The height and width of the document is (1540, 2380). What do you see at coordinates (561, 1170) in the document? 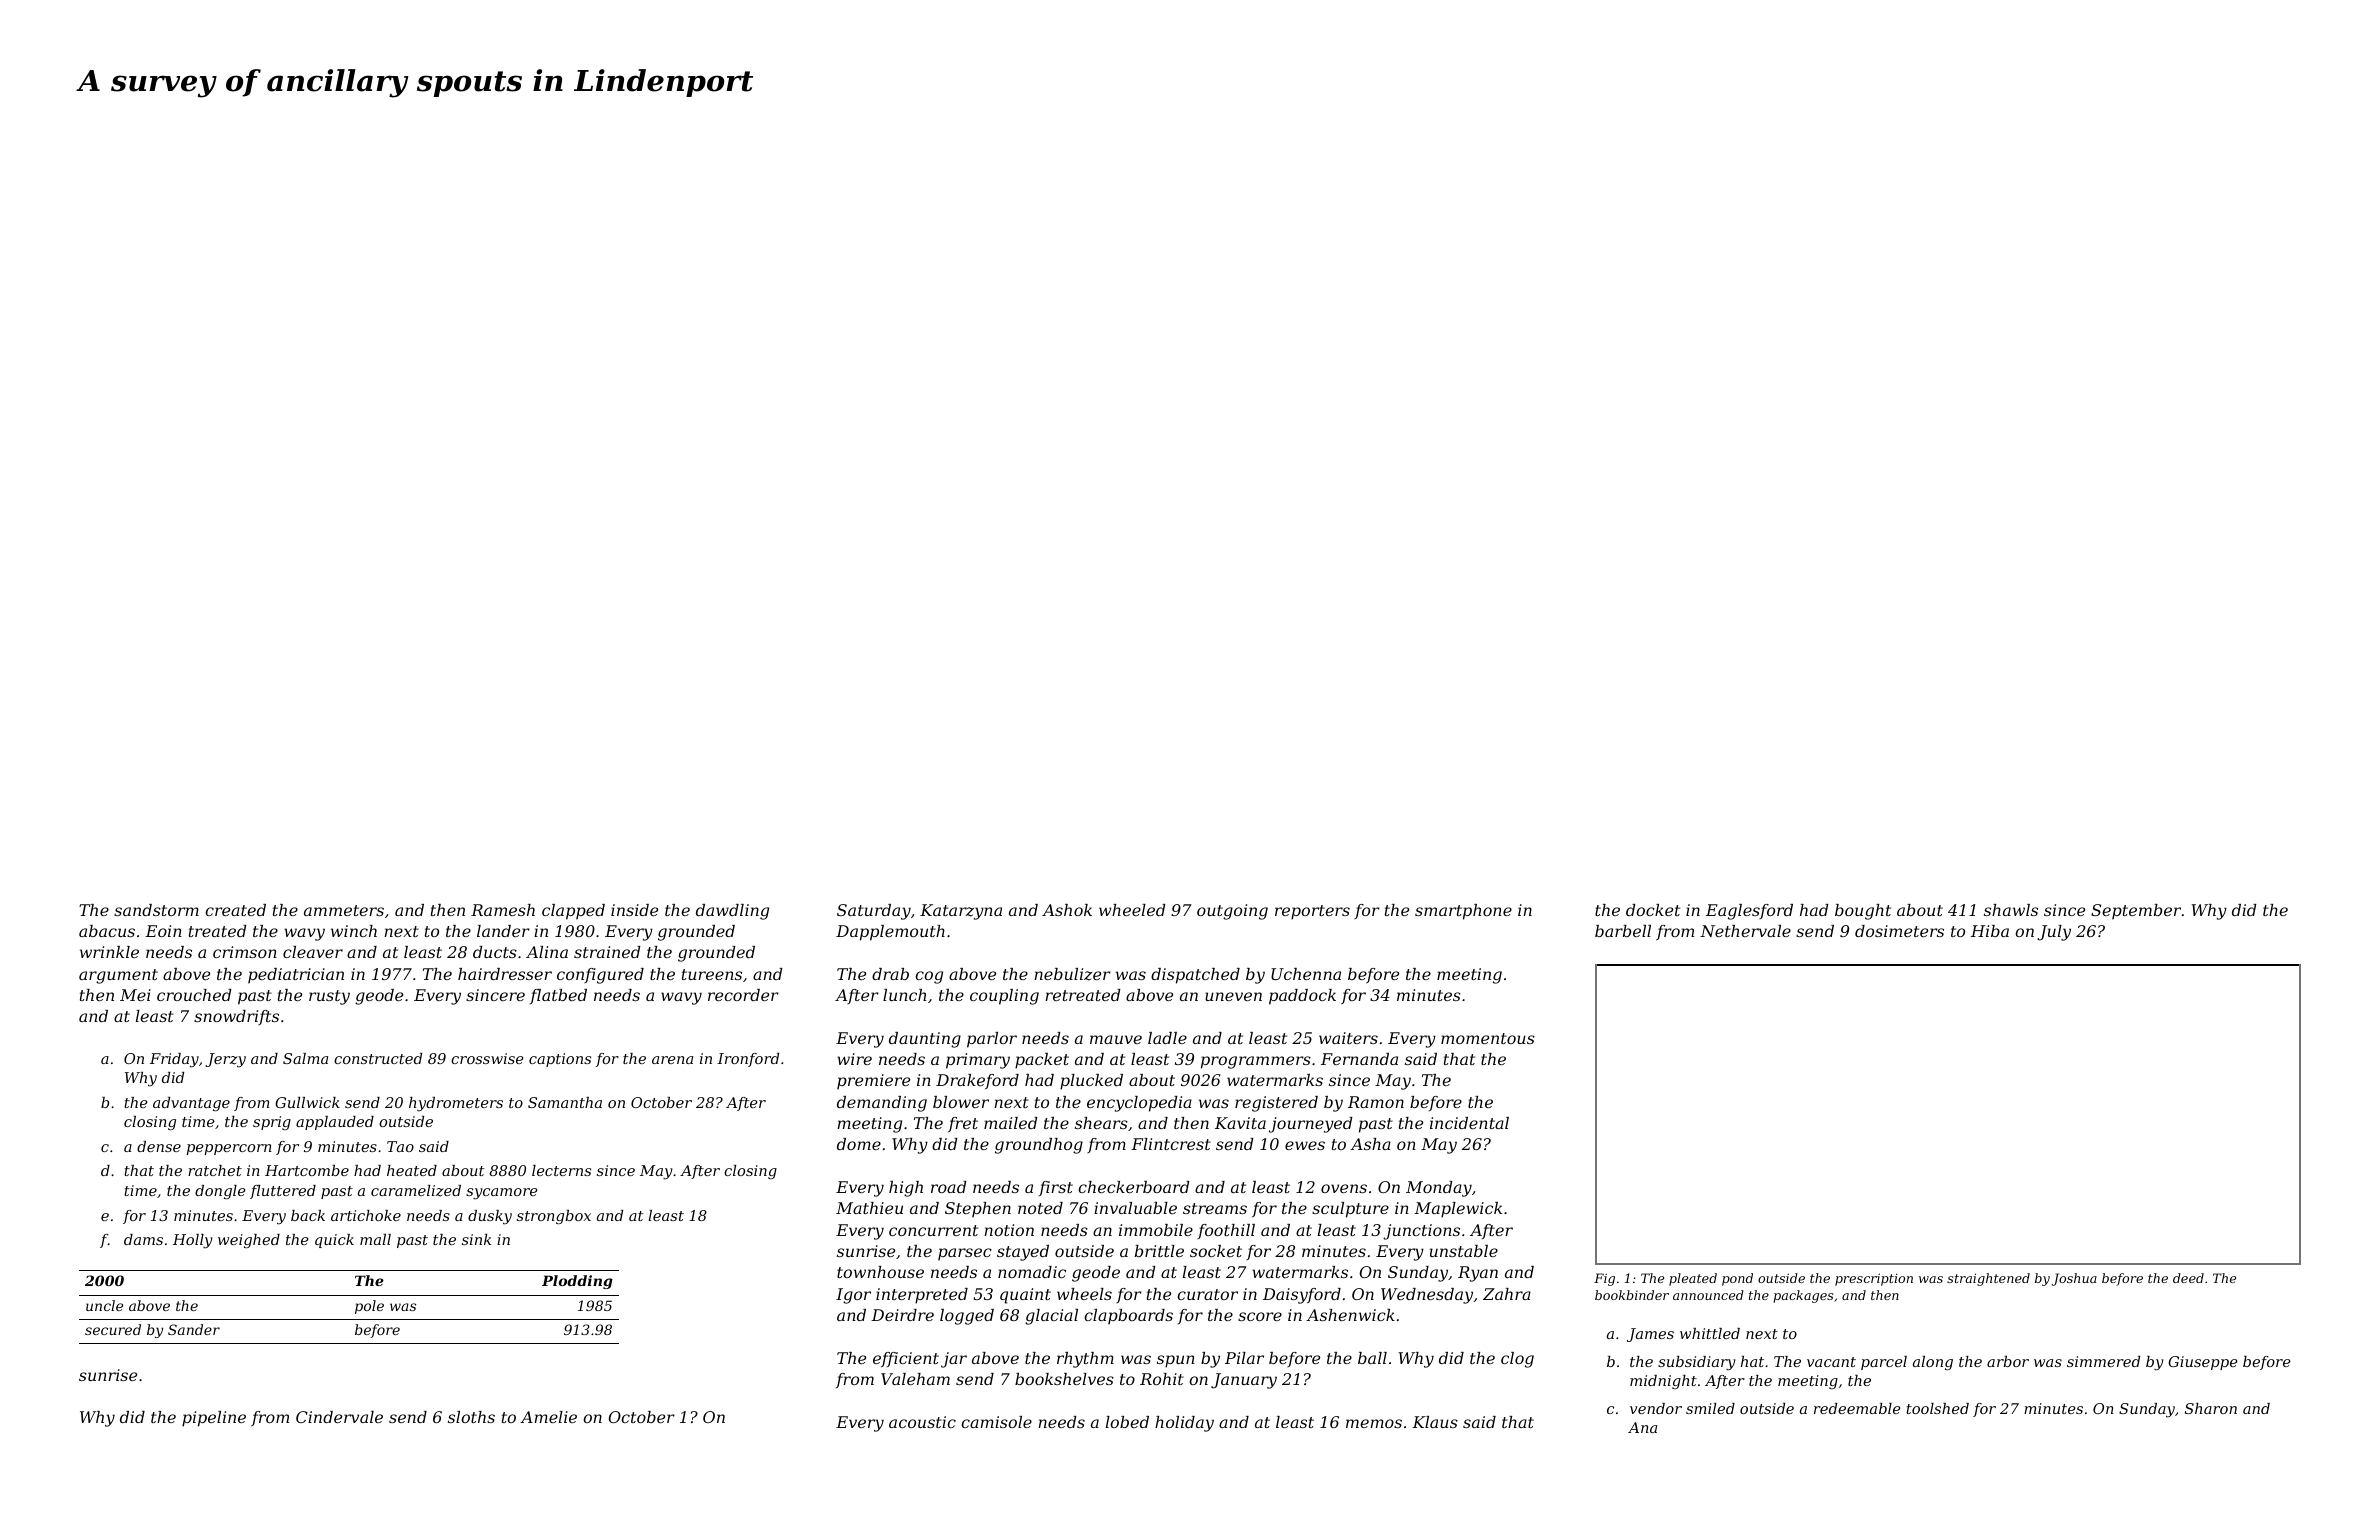
I see `lecterns` at bounding box center [561, 1170].
